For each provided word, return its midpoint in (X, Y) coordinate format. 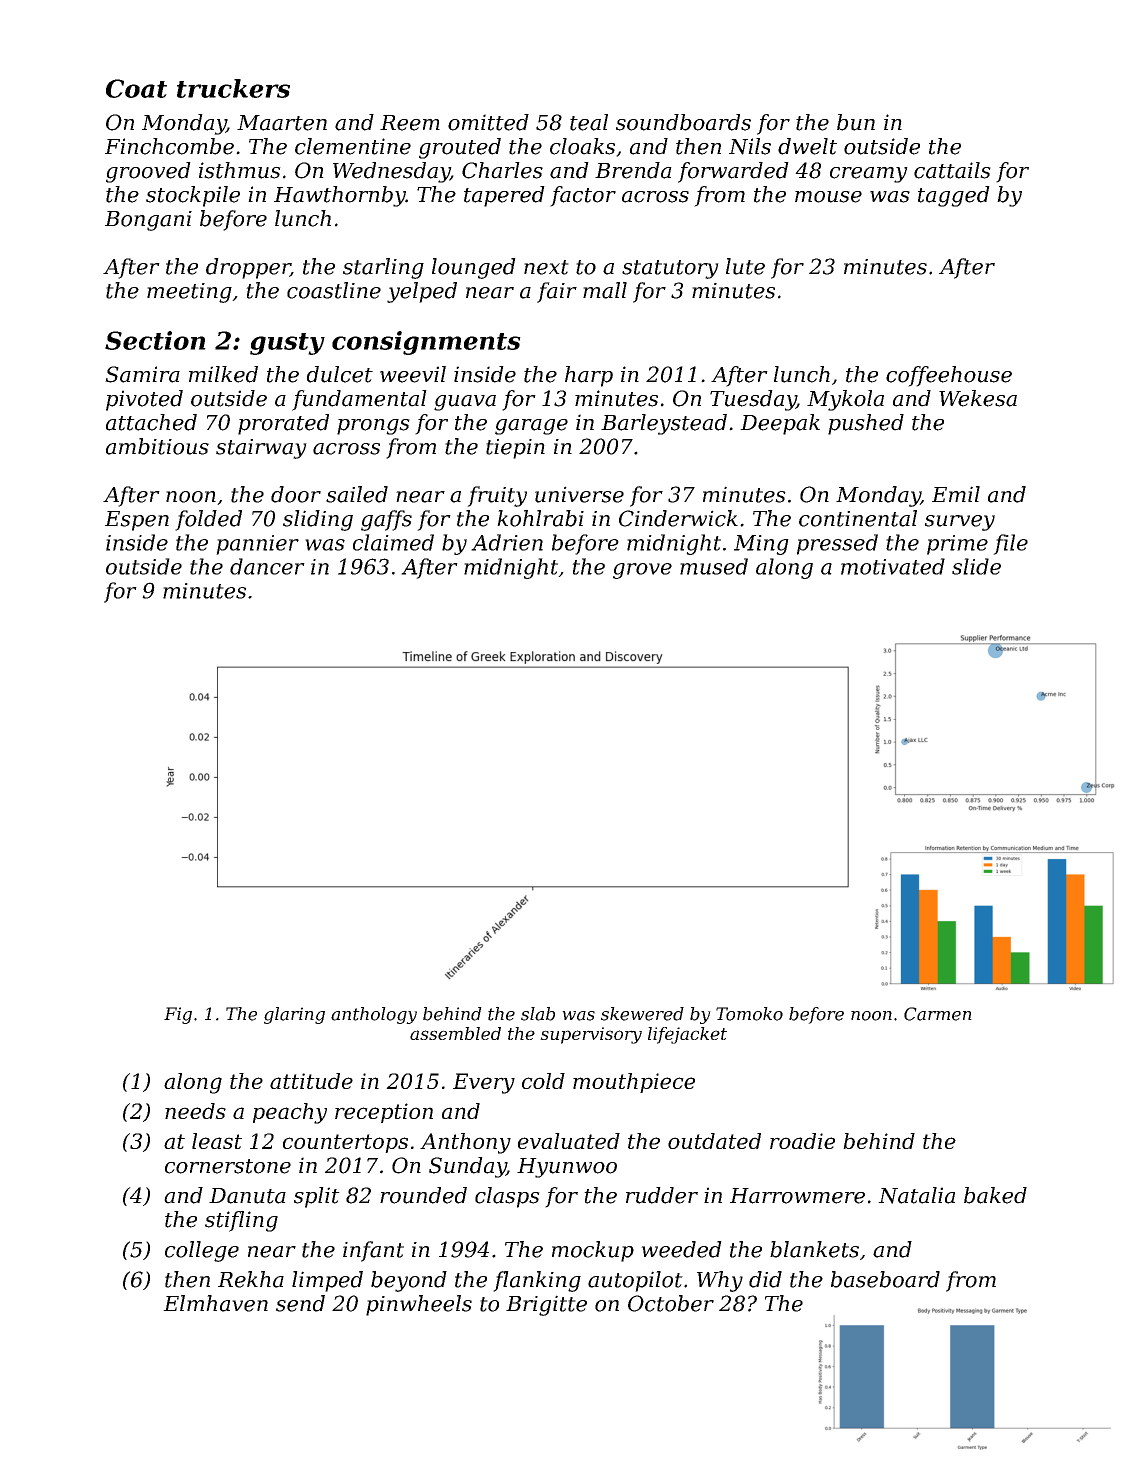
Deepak (780, 424)
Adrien (507, 542)
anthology (374, 1015)
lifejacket (687, 1035)
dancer (267, 566)
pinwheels (419, 1305)
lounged (474, 268)
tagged (954, 196)
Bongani (148, 221)
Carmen (938, 1014)
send (300, 1303)
